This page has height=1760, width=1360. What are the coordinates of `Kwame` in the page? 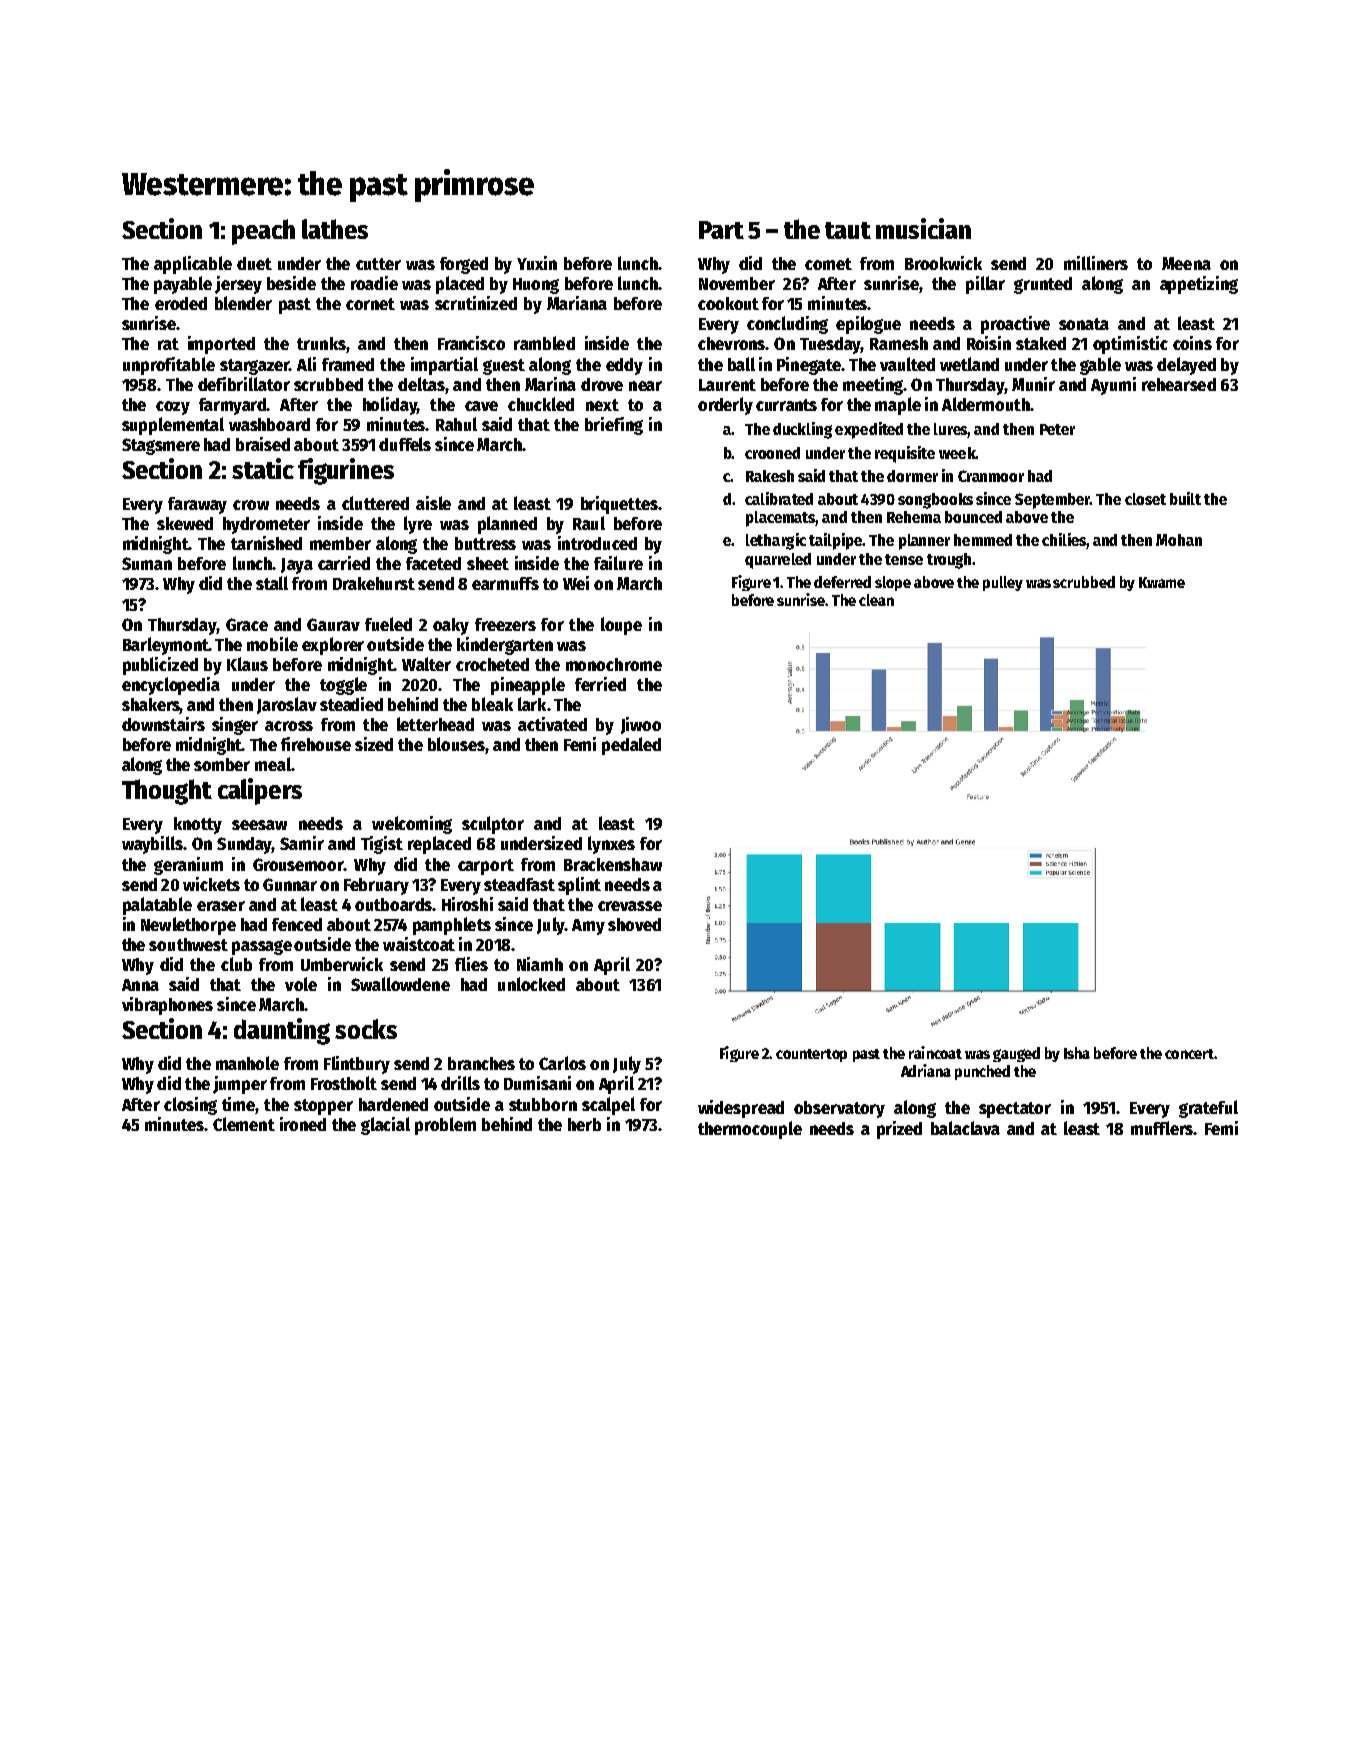 It's located at (1162, 582).
